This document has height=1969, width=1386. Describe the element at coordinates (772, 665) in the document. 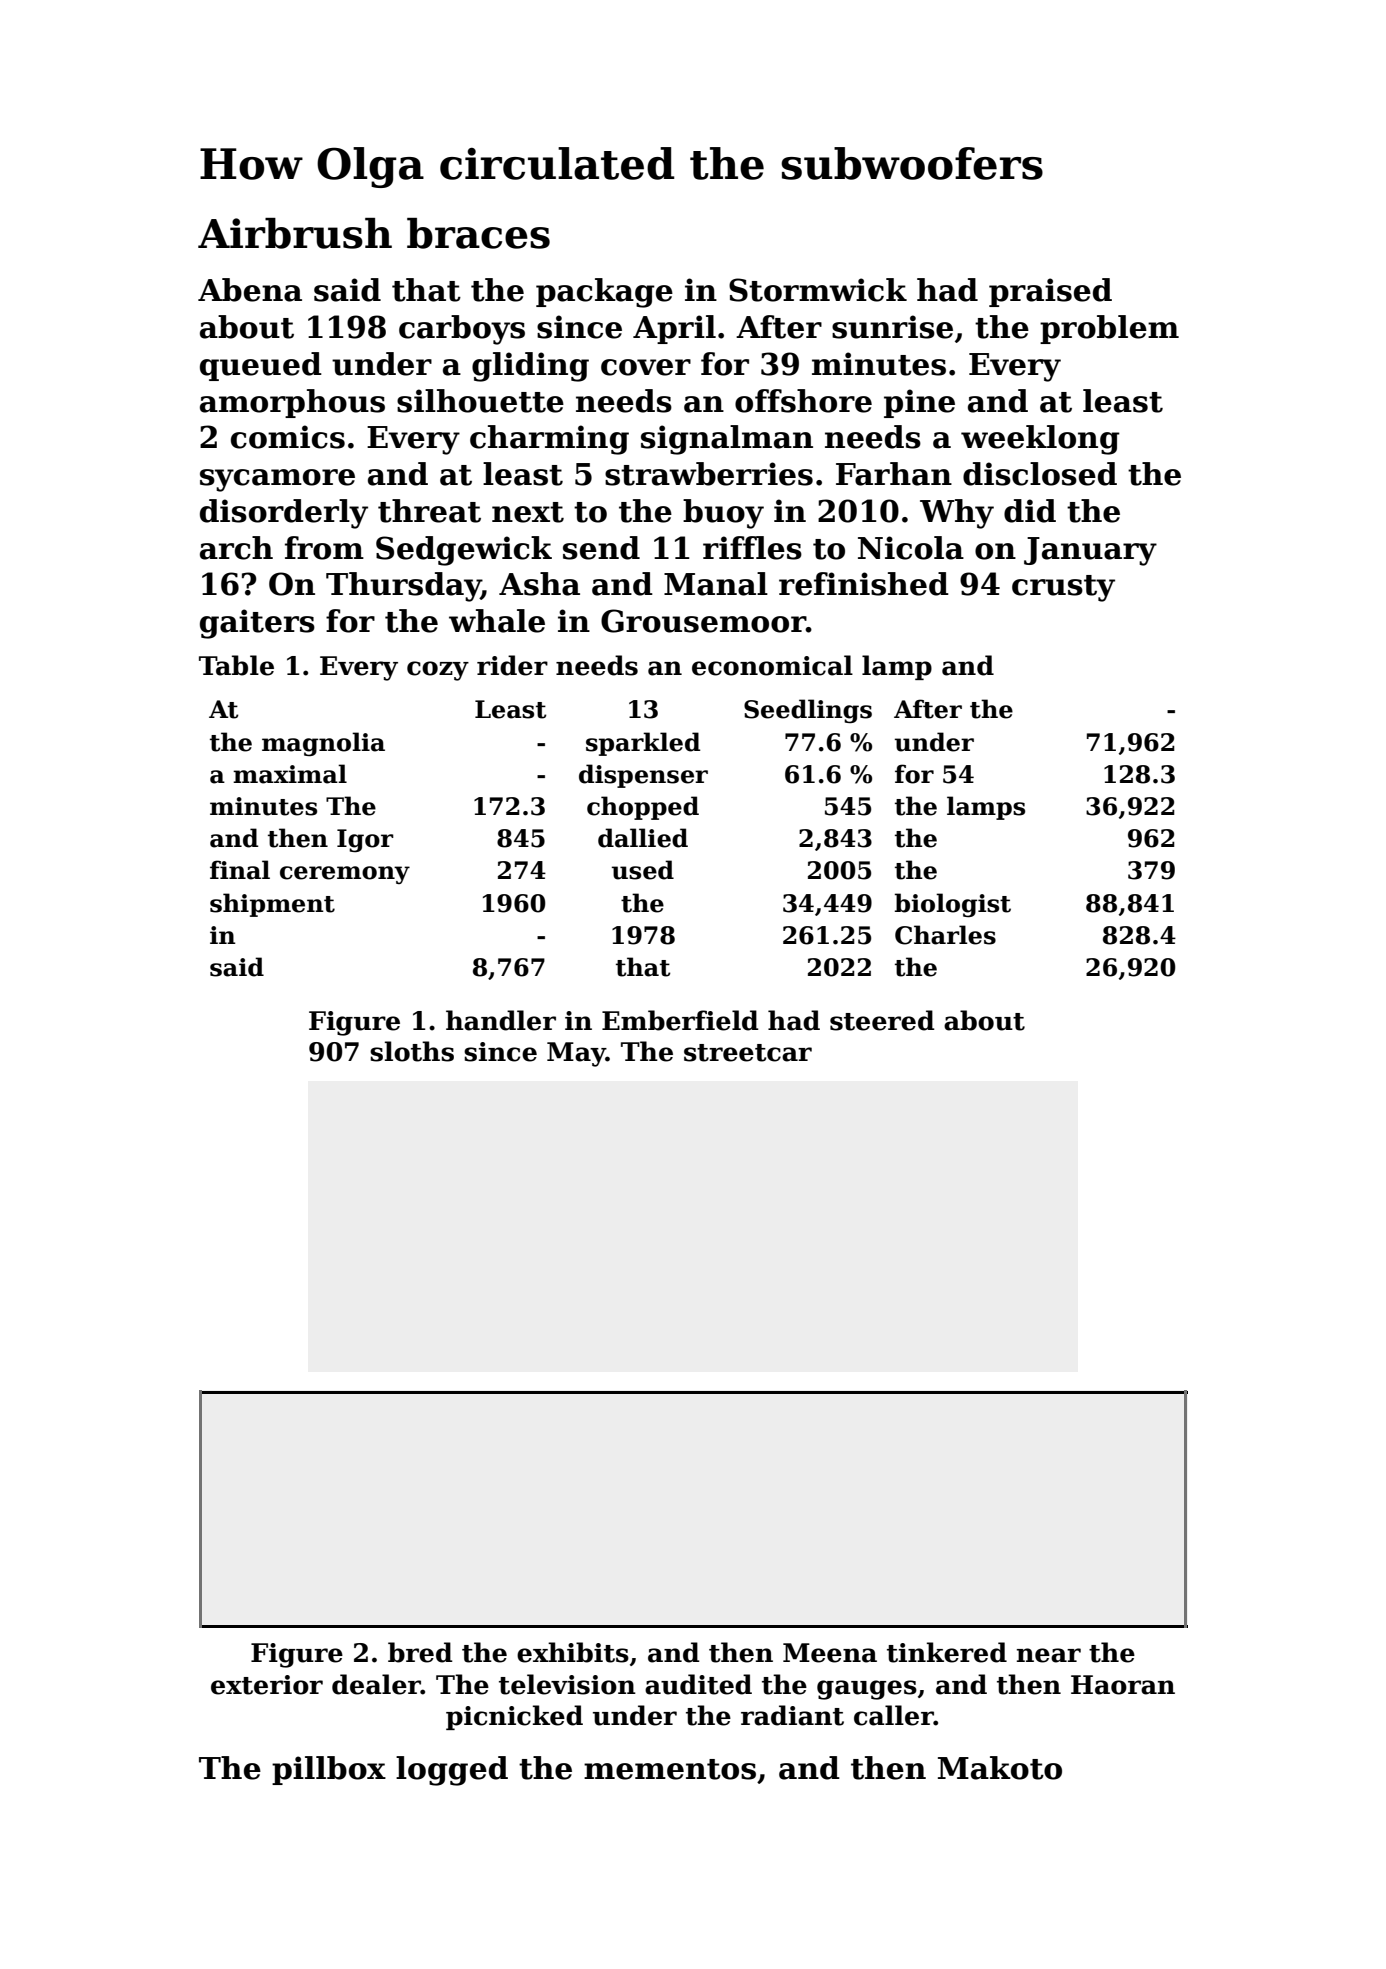

I see `economical` at that location.
